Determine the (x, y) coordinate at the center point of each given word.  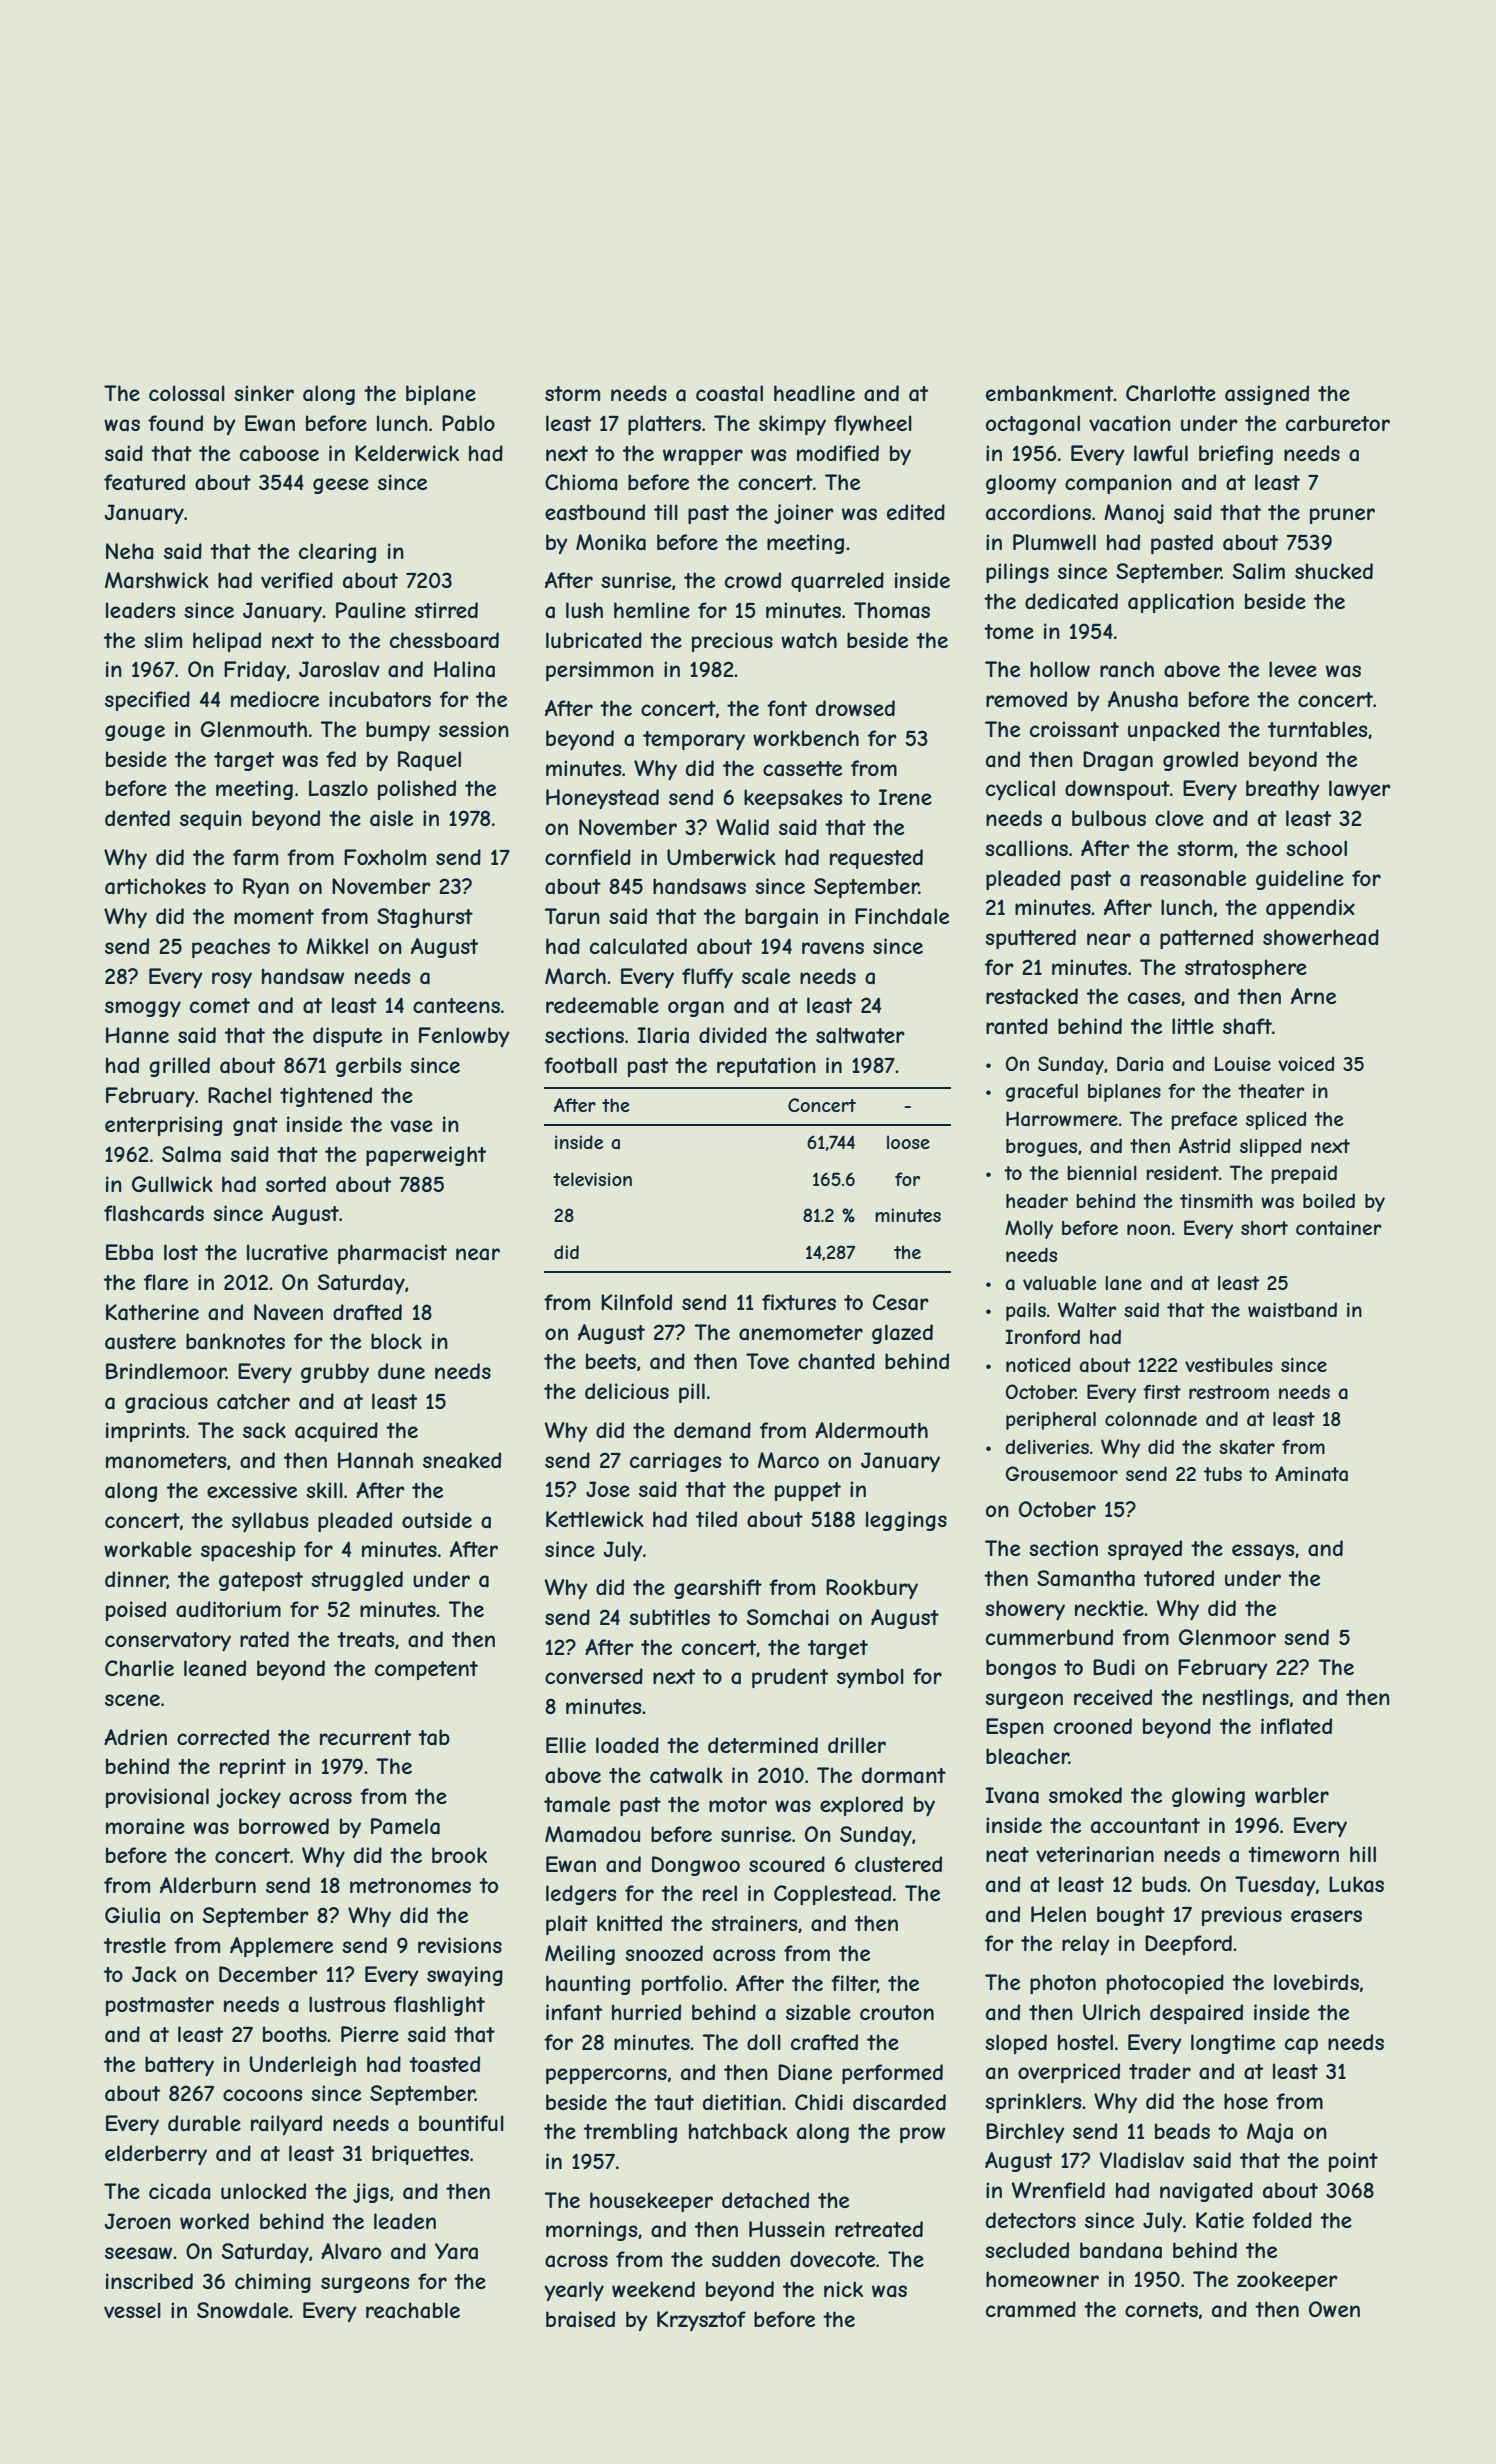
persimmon (600, 671)
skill (324, 1490)
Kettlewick (595, 1519)
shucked (1334, 571)
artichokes (155, 886)
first (1162, 1392)
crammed (1031, 2309)
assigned (1267, 395)
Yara (456, 2251)
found (175, 423)
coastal (729, 393)
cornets (1161, 2309)
